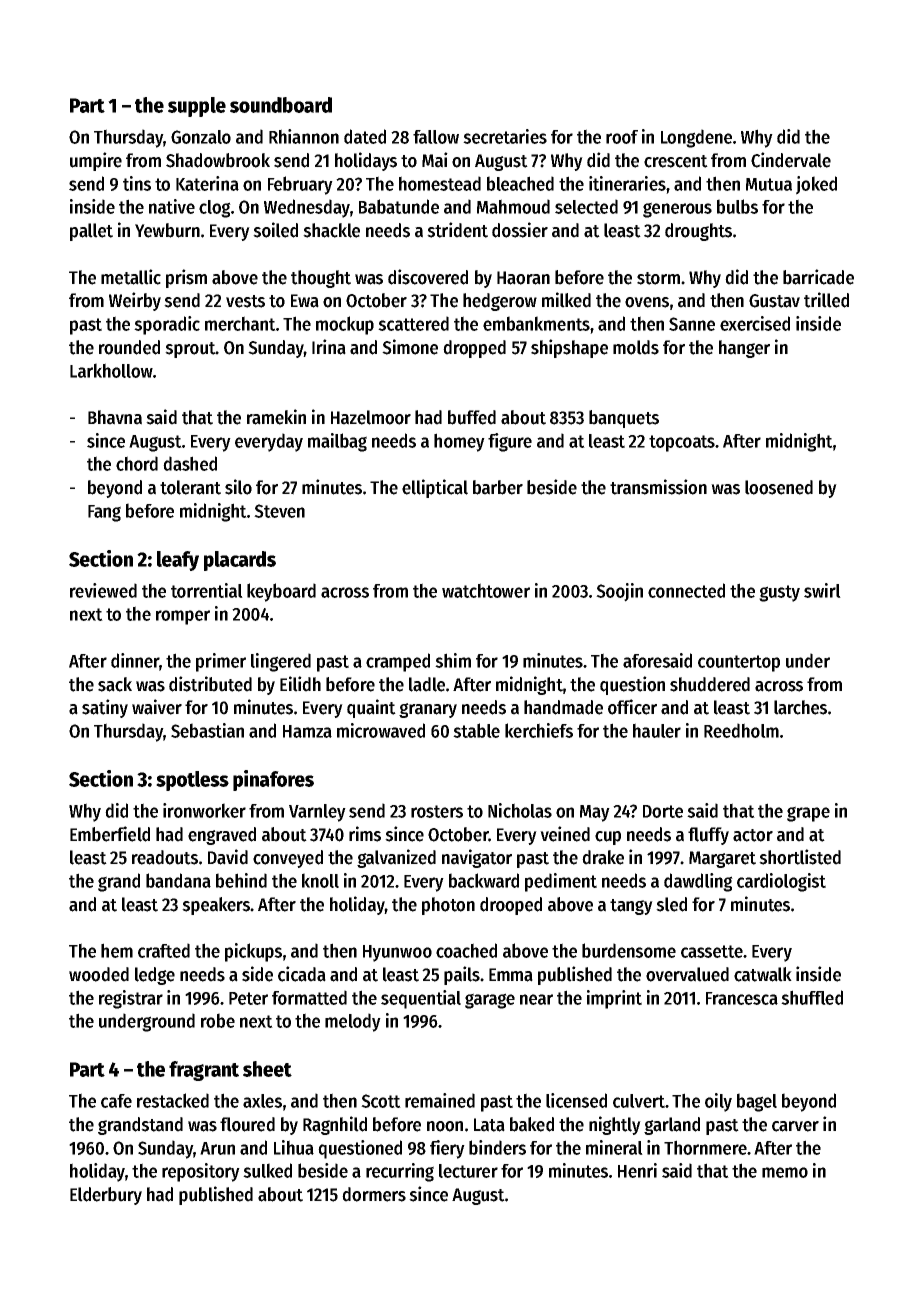 The width and height of the screenshot is (924, 1308). Describe the element at coordinates (763, 974) in the screenshot. I see `catwalk` at that location.
